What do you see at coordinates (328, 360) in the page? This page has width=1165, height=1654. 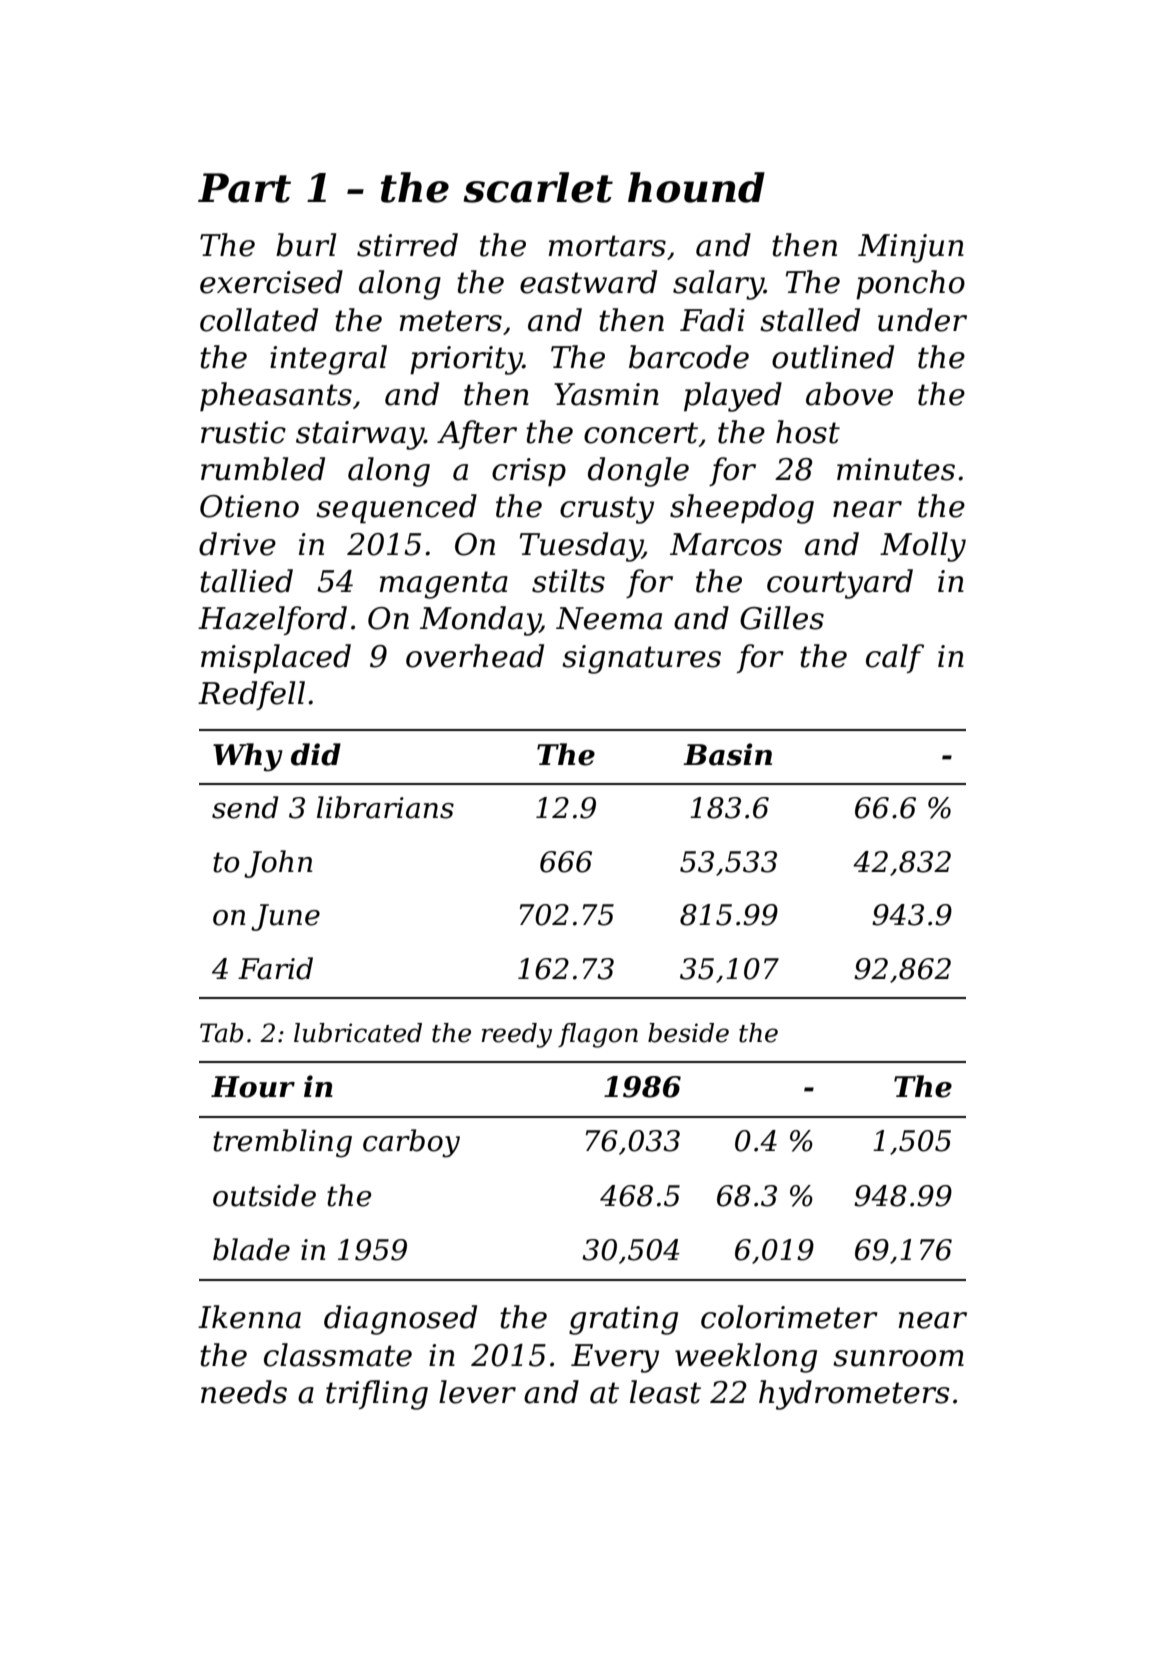 I see `integral` at bounding box center [328, 360].
